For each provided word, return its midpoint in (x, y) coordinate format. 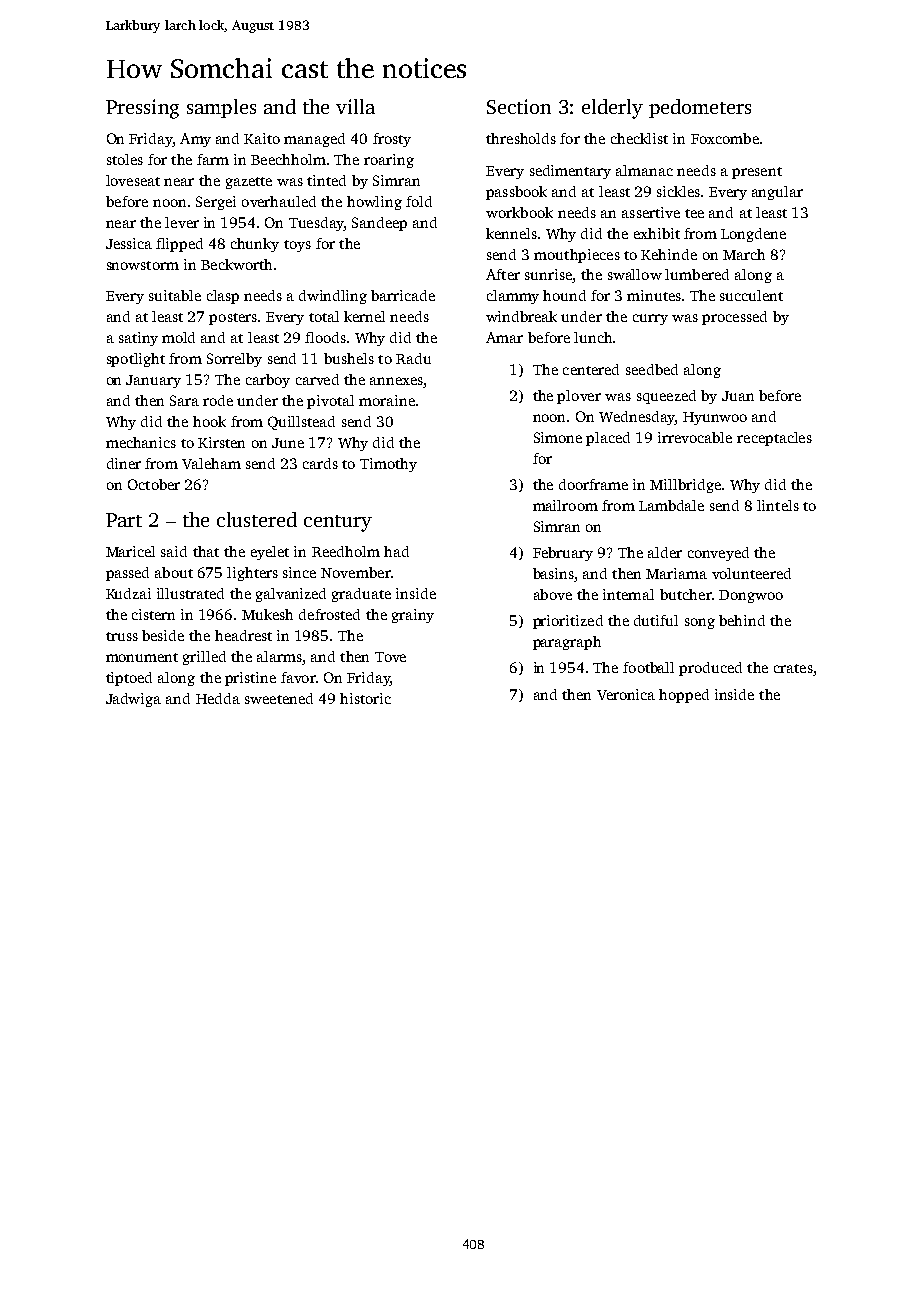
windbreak (521, 316)
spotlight (136, 360)
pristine (250, 679)
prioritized (568, 622)
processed (734, 318)
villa (355, 106)
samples (221, 108)
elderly (612, 109)
